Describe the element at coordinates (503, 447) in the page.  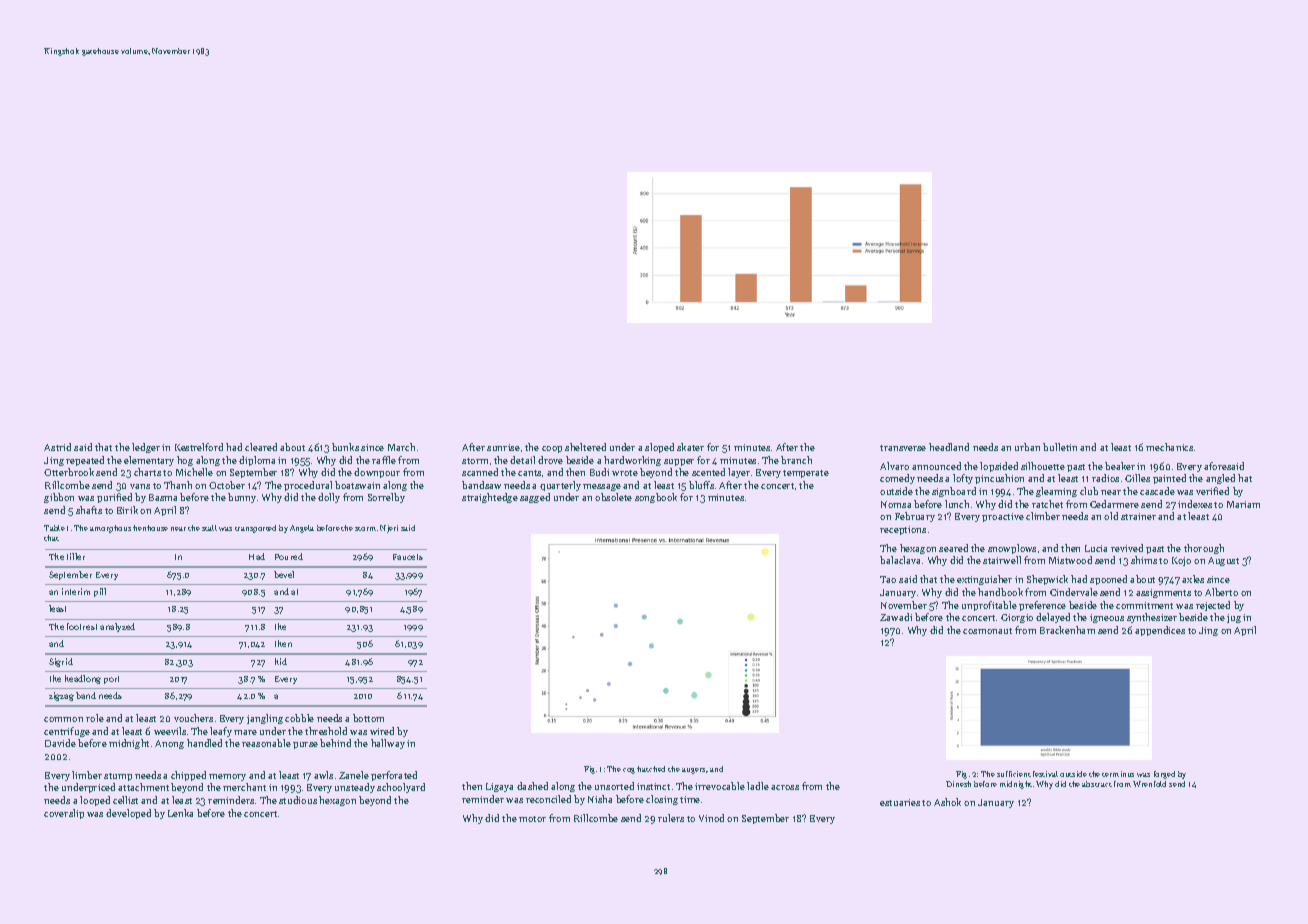
I see `sunrise` at that location.
